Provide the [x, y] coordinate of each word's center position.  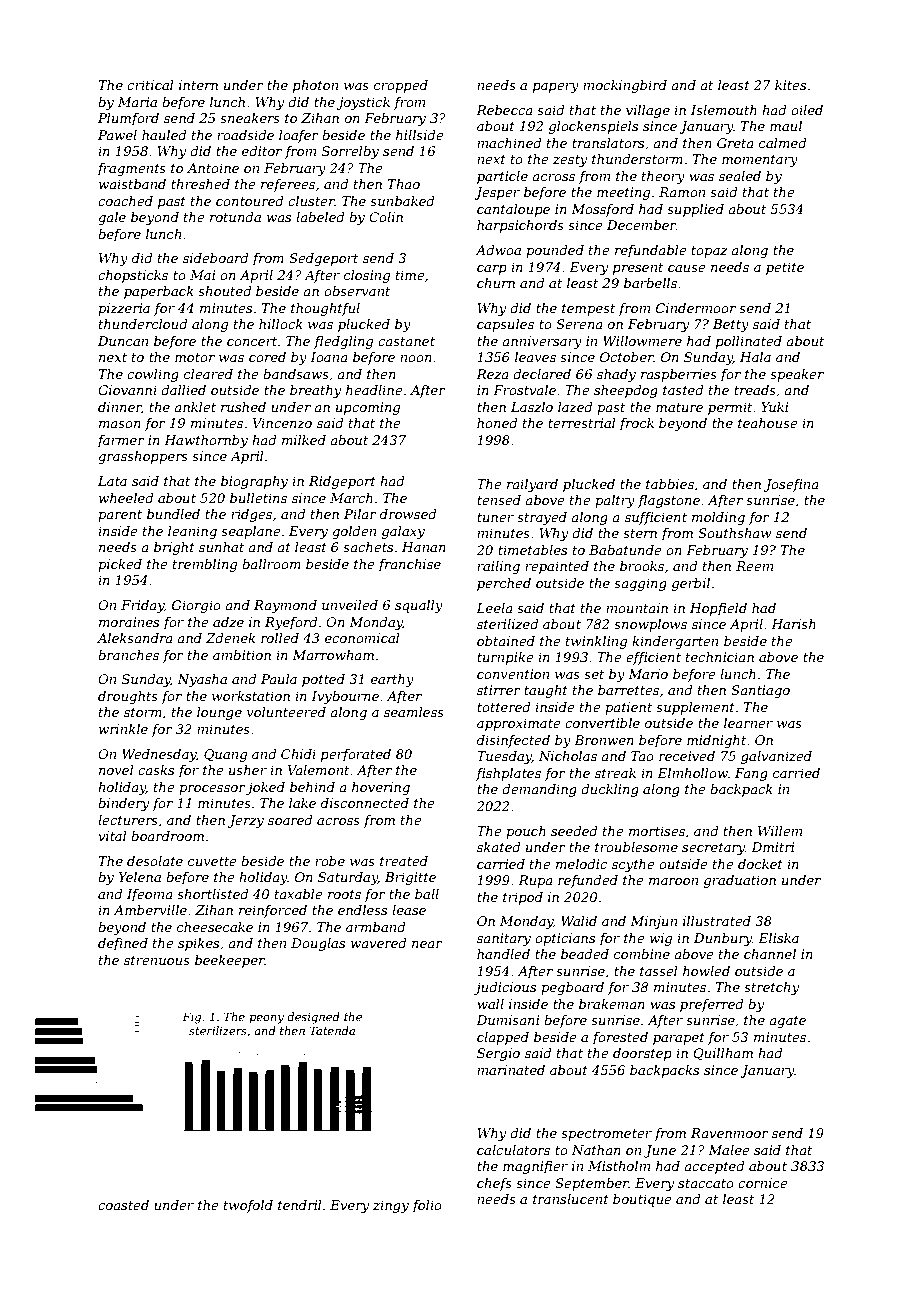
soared [290, 820]
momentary [760, 161]
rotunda [235, 217]
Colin [386, 217]
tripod [523, 898]
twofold [248, 1206]
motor [195, 357]
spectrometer [606, 1135]
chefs [494, 1184]
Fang [751, 774]
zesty [570, 161]
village [648, 111]
